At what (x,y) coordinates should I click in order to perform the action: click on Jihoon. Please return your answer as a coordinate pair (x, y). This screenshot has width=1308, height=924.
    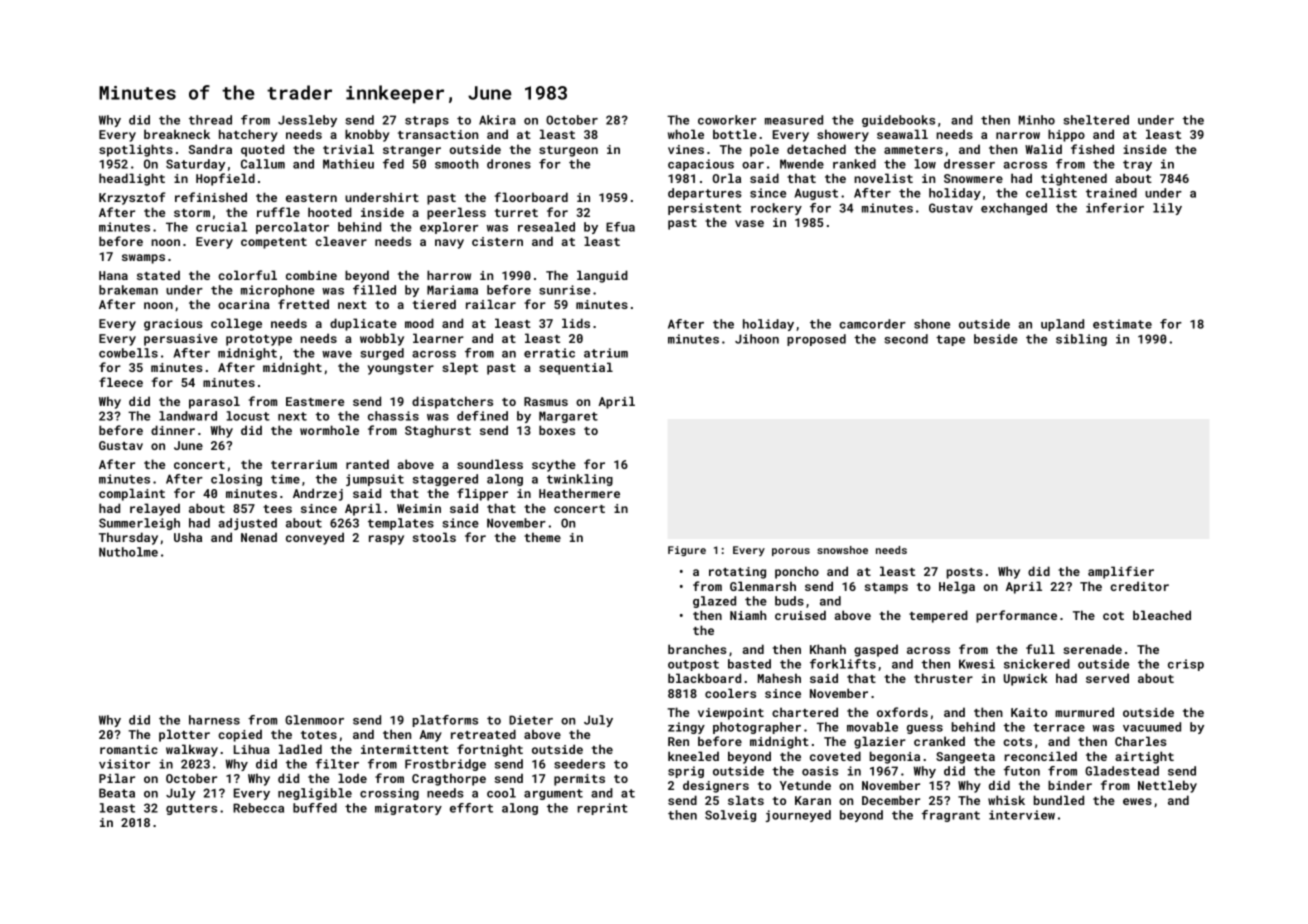
    Looking at the image, I should click on (757, 339).
